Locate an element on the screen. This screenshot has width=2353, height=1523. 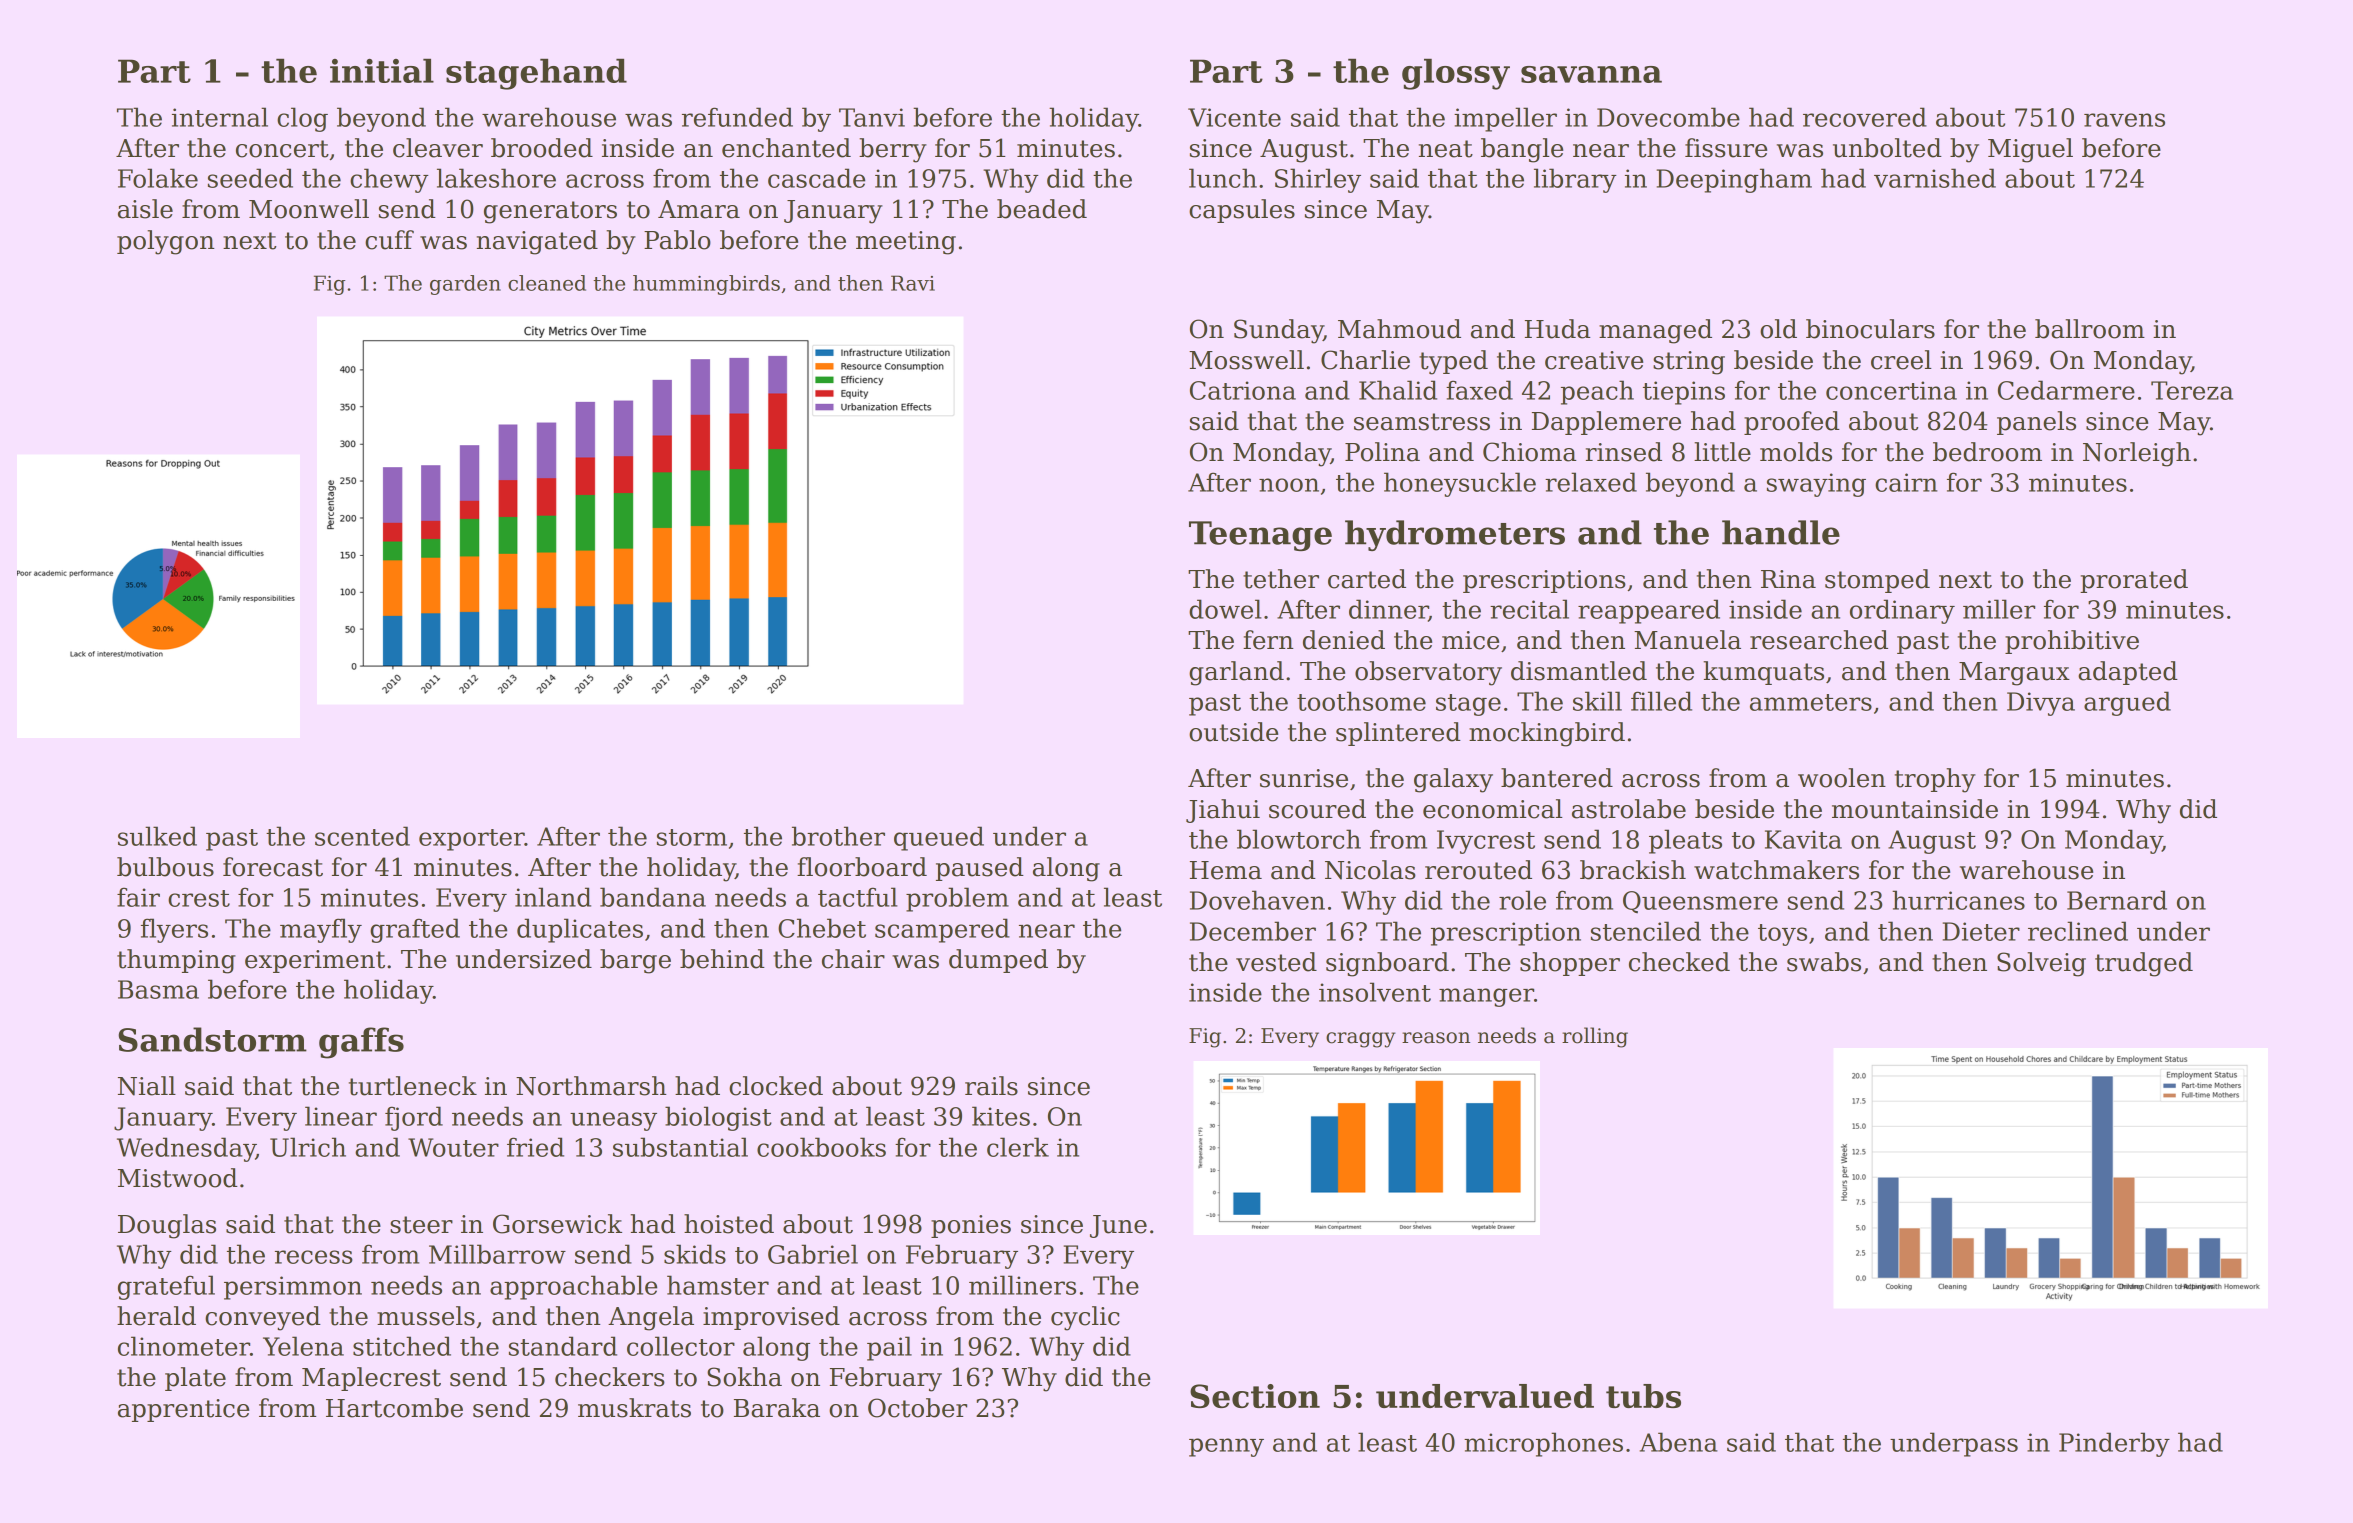
glossy is located at coordinates (1456, 74).
